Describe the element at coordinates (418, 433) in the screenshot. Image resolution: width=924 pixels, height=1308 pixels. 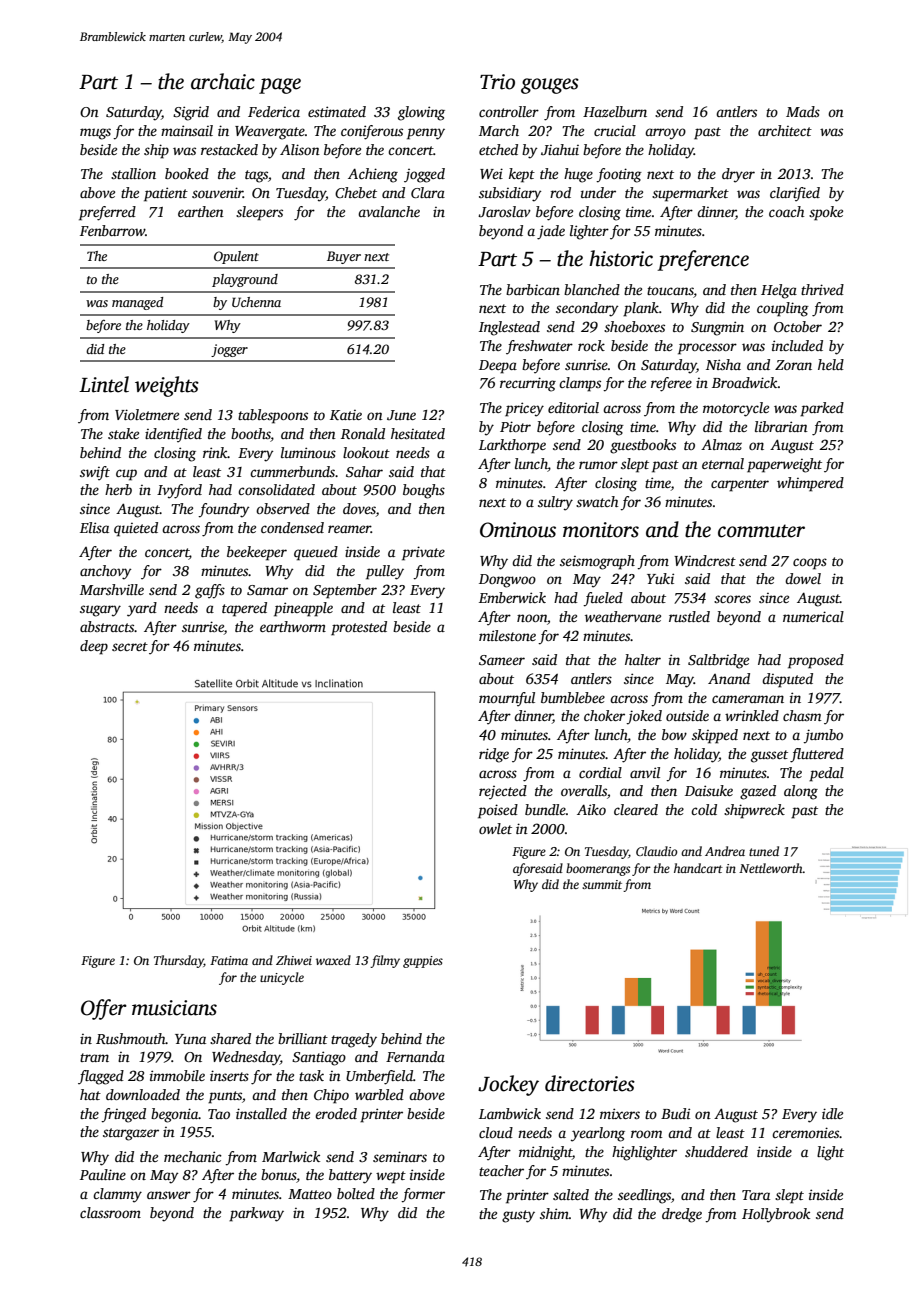
I see `hesitated` at that location.
